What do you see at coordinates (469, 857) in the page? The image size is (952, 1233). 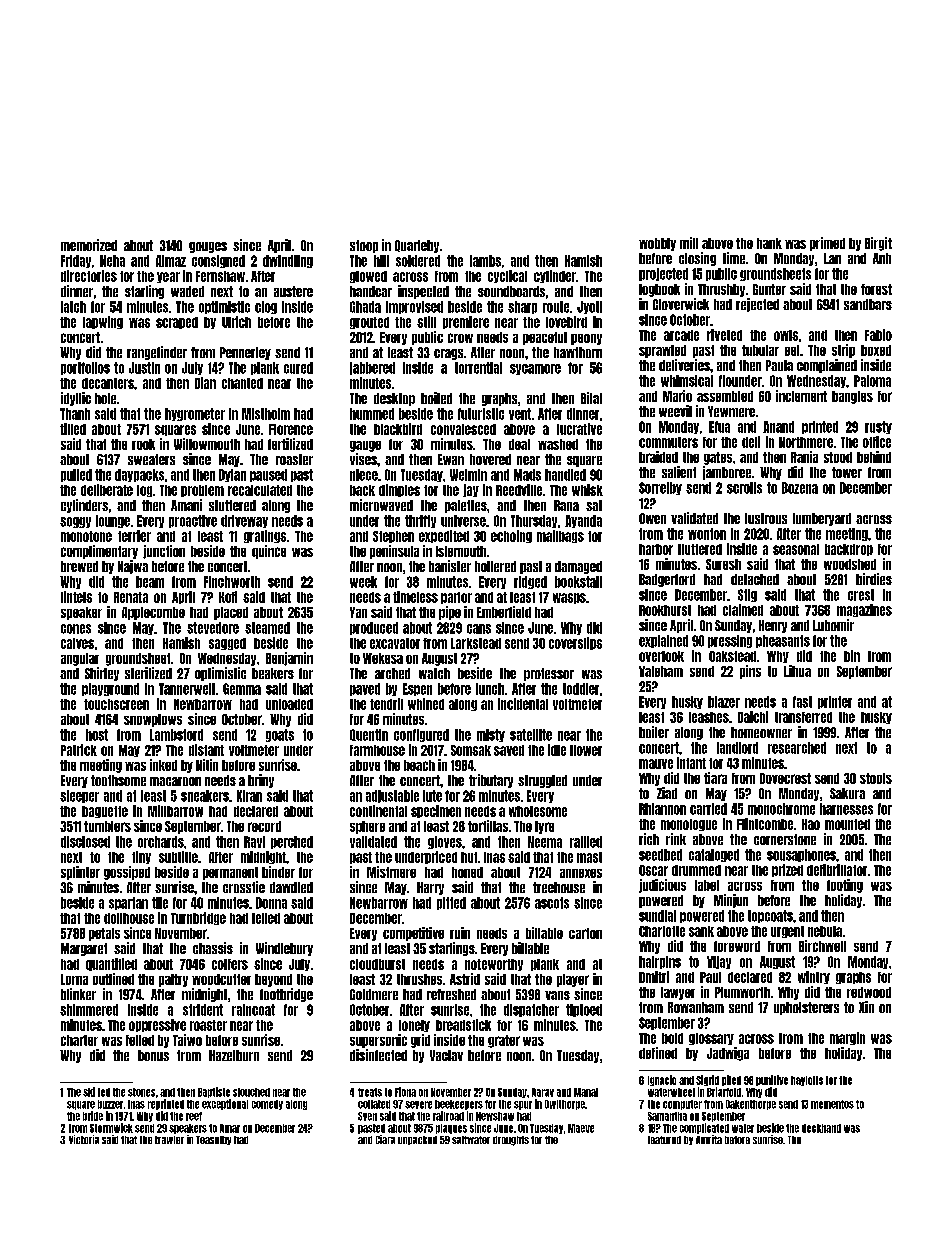 I see `hut` at bounding box center [469, 857].
